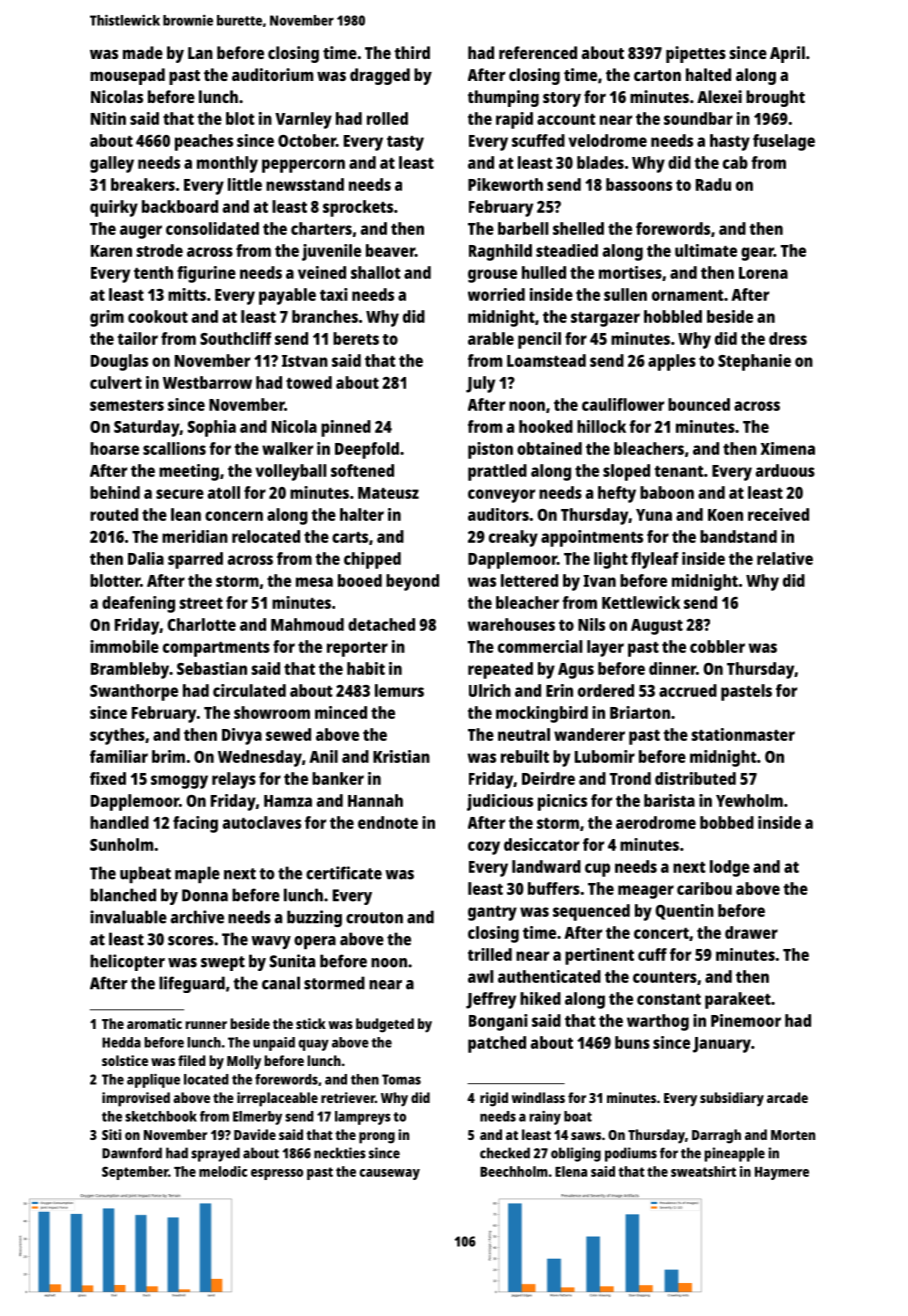  Describe the element at coordinates (696, 54) in the screenshot. I see `pipettes` at that location.
